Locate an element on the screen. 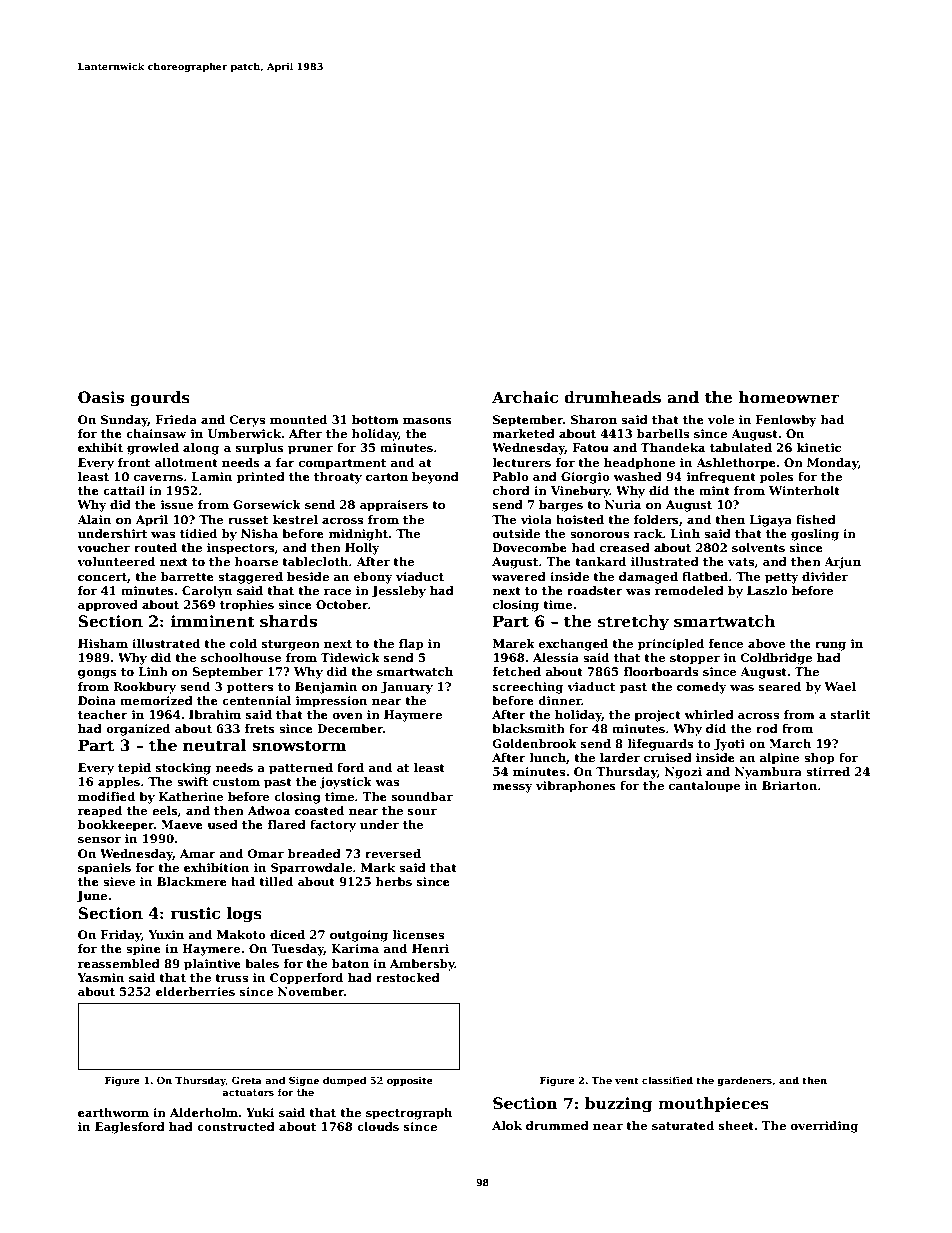  overriding is located at coordinates (824, 1127).
